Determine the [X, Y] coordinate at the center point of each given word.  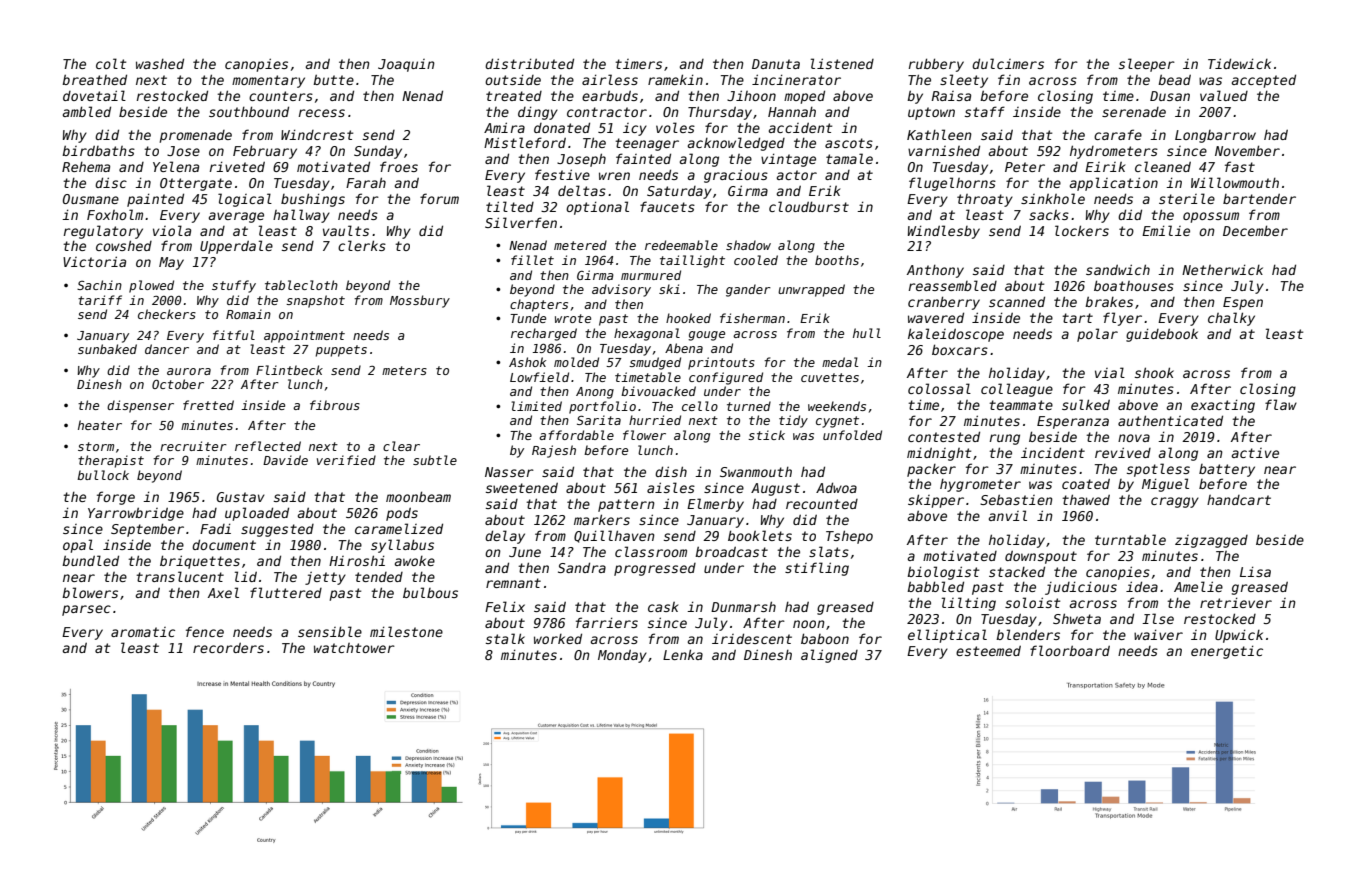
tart [1077, 318]
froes [399, 166]
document [224, 544]
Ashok [527, 362]
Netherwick [1222, 269]
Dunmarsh [743, 606]
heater [100, 425]
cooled [756, 260]
